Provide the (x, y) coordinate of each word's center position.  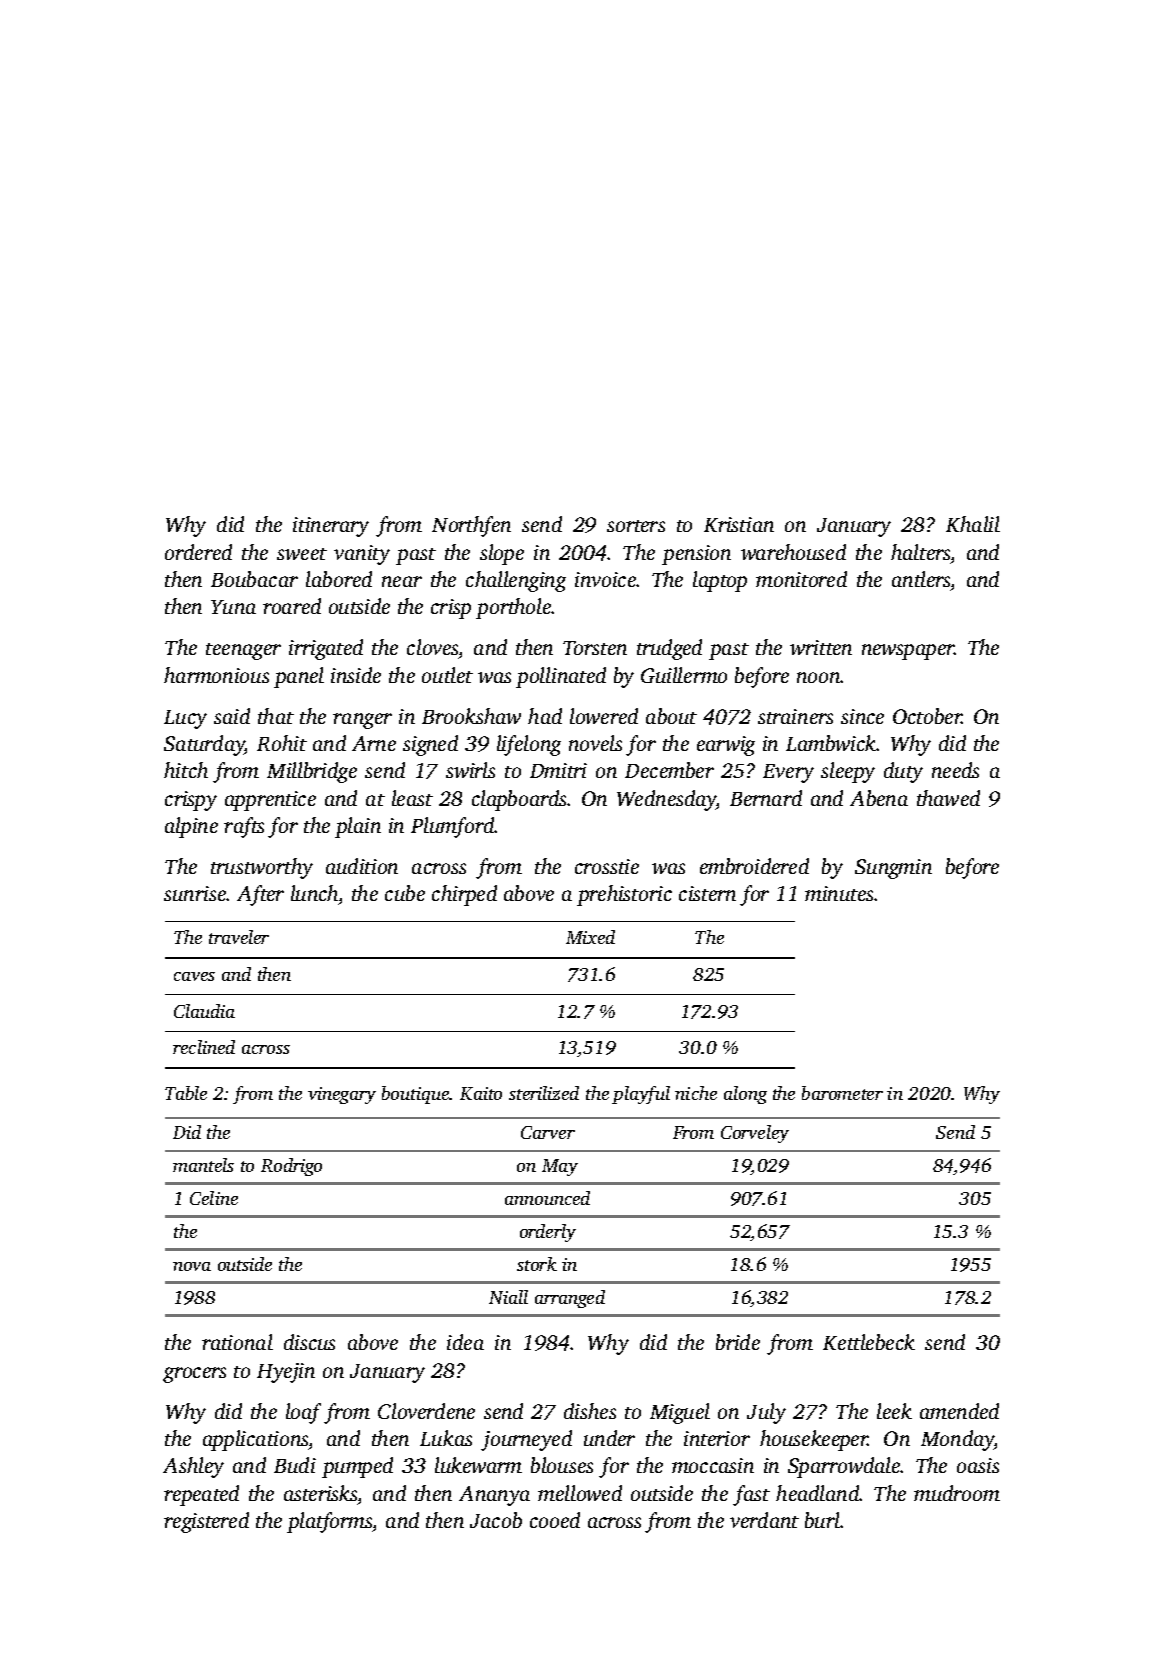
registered (206, 1522)
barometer (842, 1093)
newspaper (908, 652)
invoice (605, 579)
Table (186, 1093)
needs (955, 770)
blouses (562, 1465)
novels (595, 743)
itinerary (331, 527)
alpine (191, 827)
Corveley (755, 1134)
